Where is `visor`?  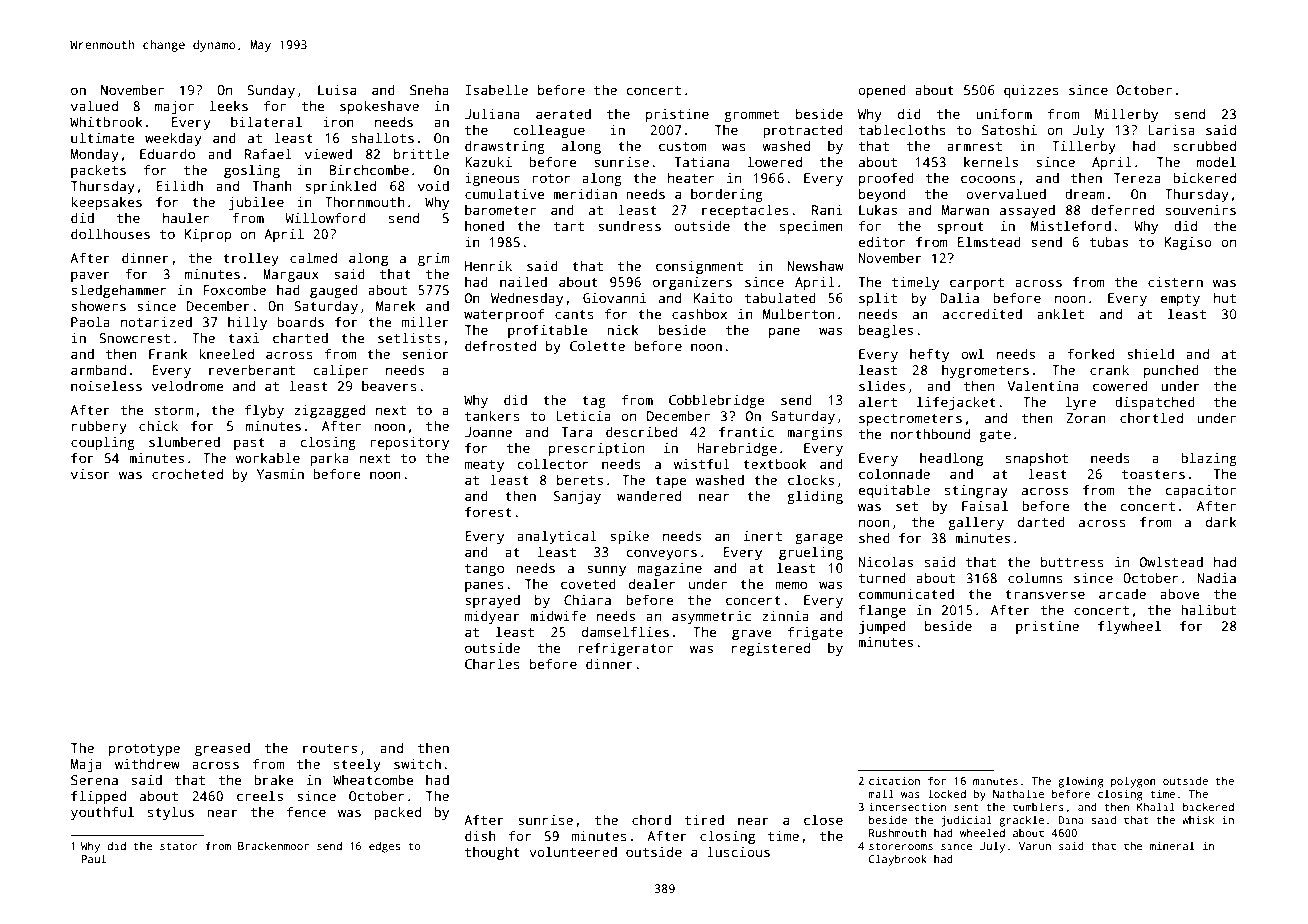 visor is located at coordinates (90, 474).
